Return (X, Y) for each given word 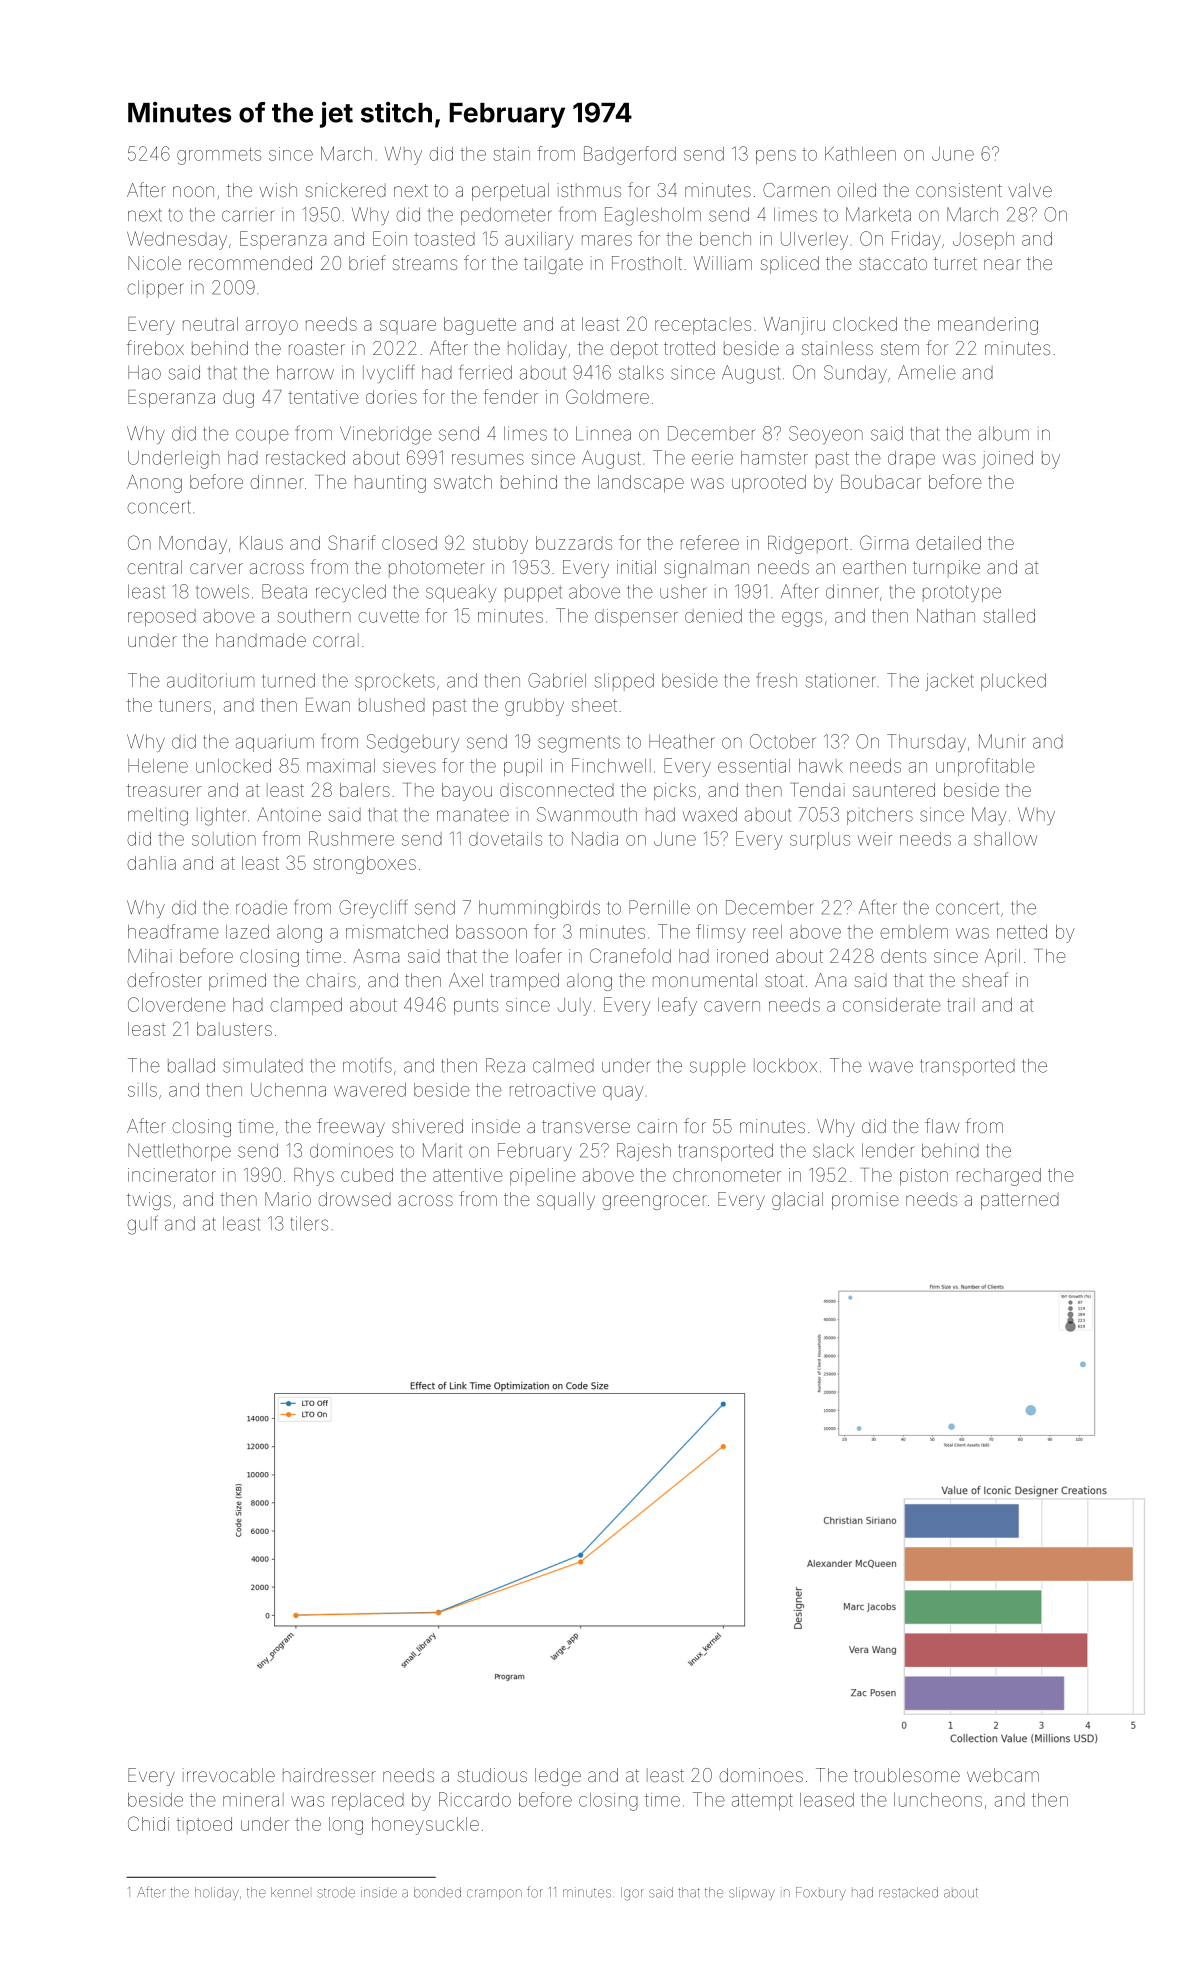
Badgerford (630, 155)
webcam (1003, 1775)
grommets (219, 156)
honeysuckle (425, 1826)
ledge (558, 1777)
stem (900, 348)
